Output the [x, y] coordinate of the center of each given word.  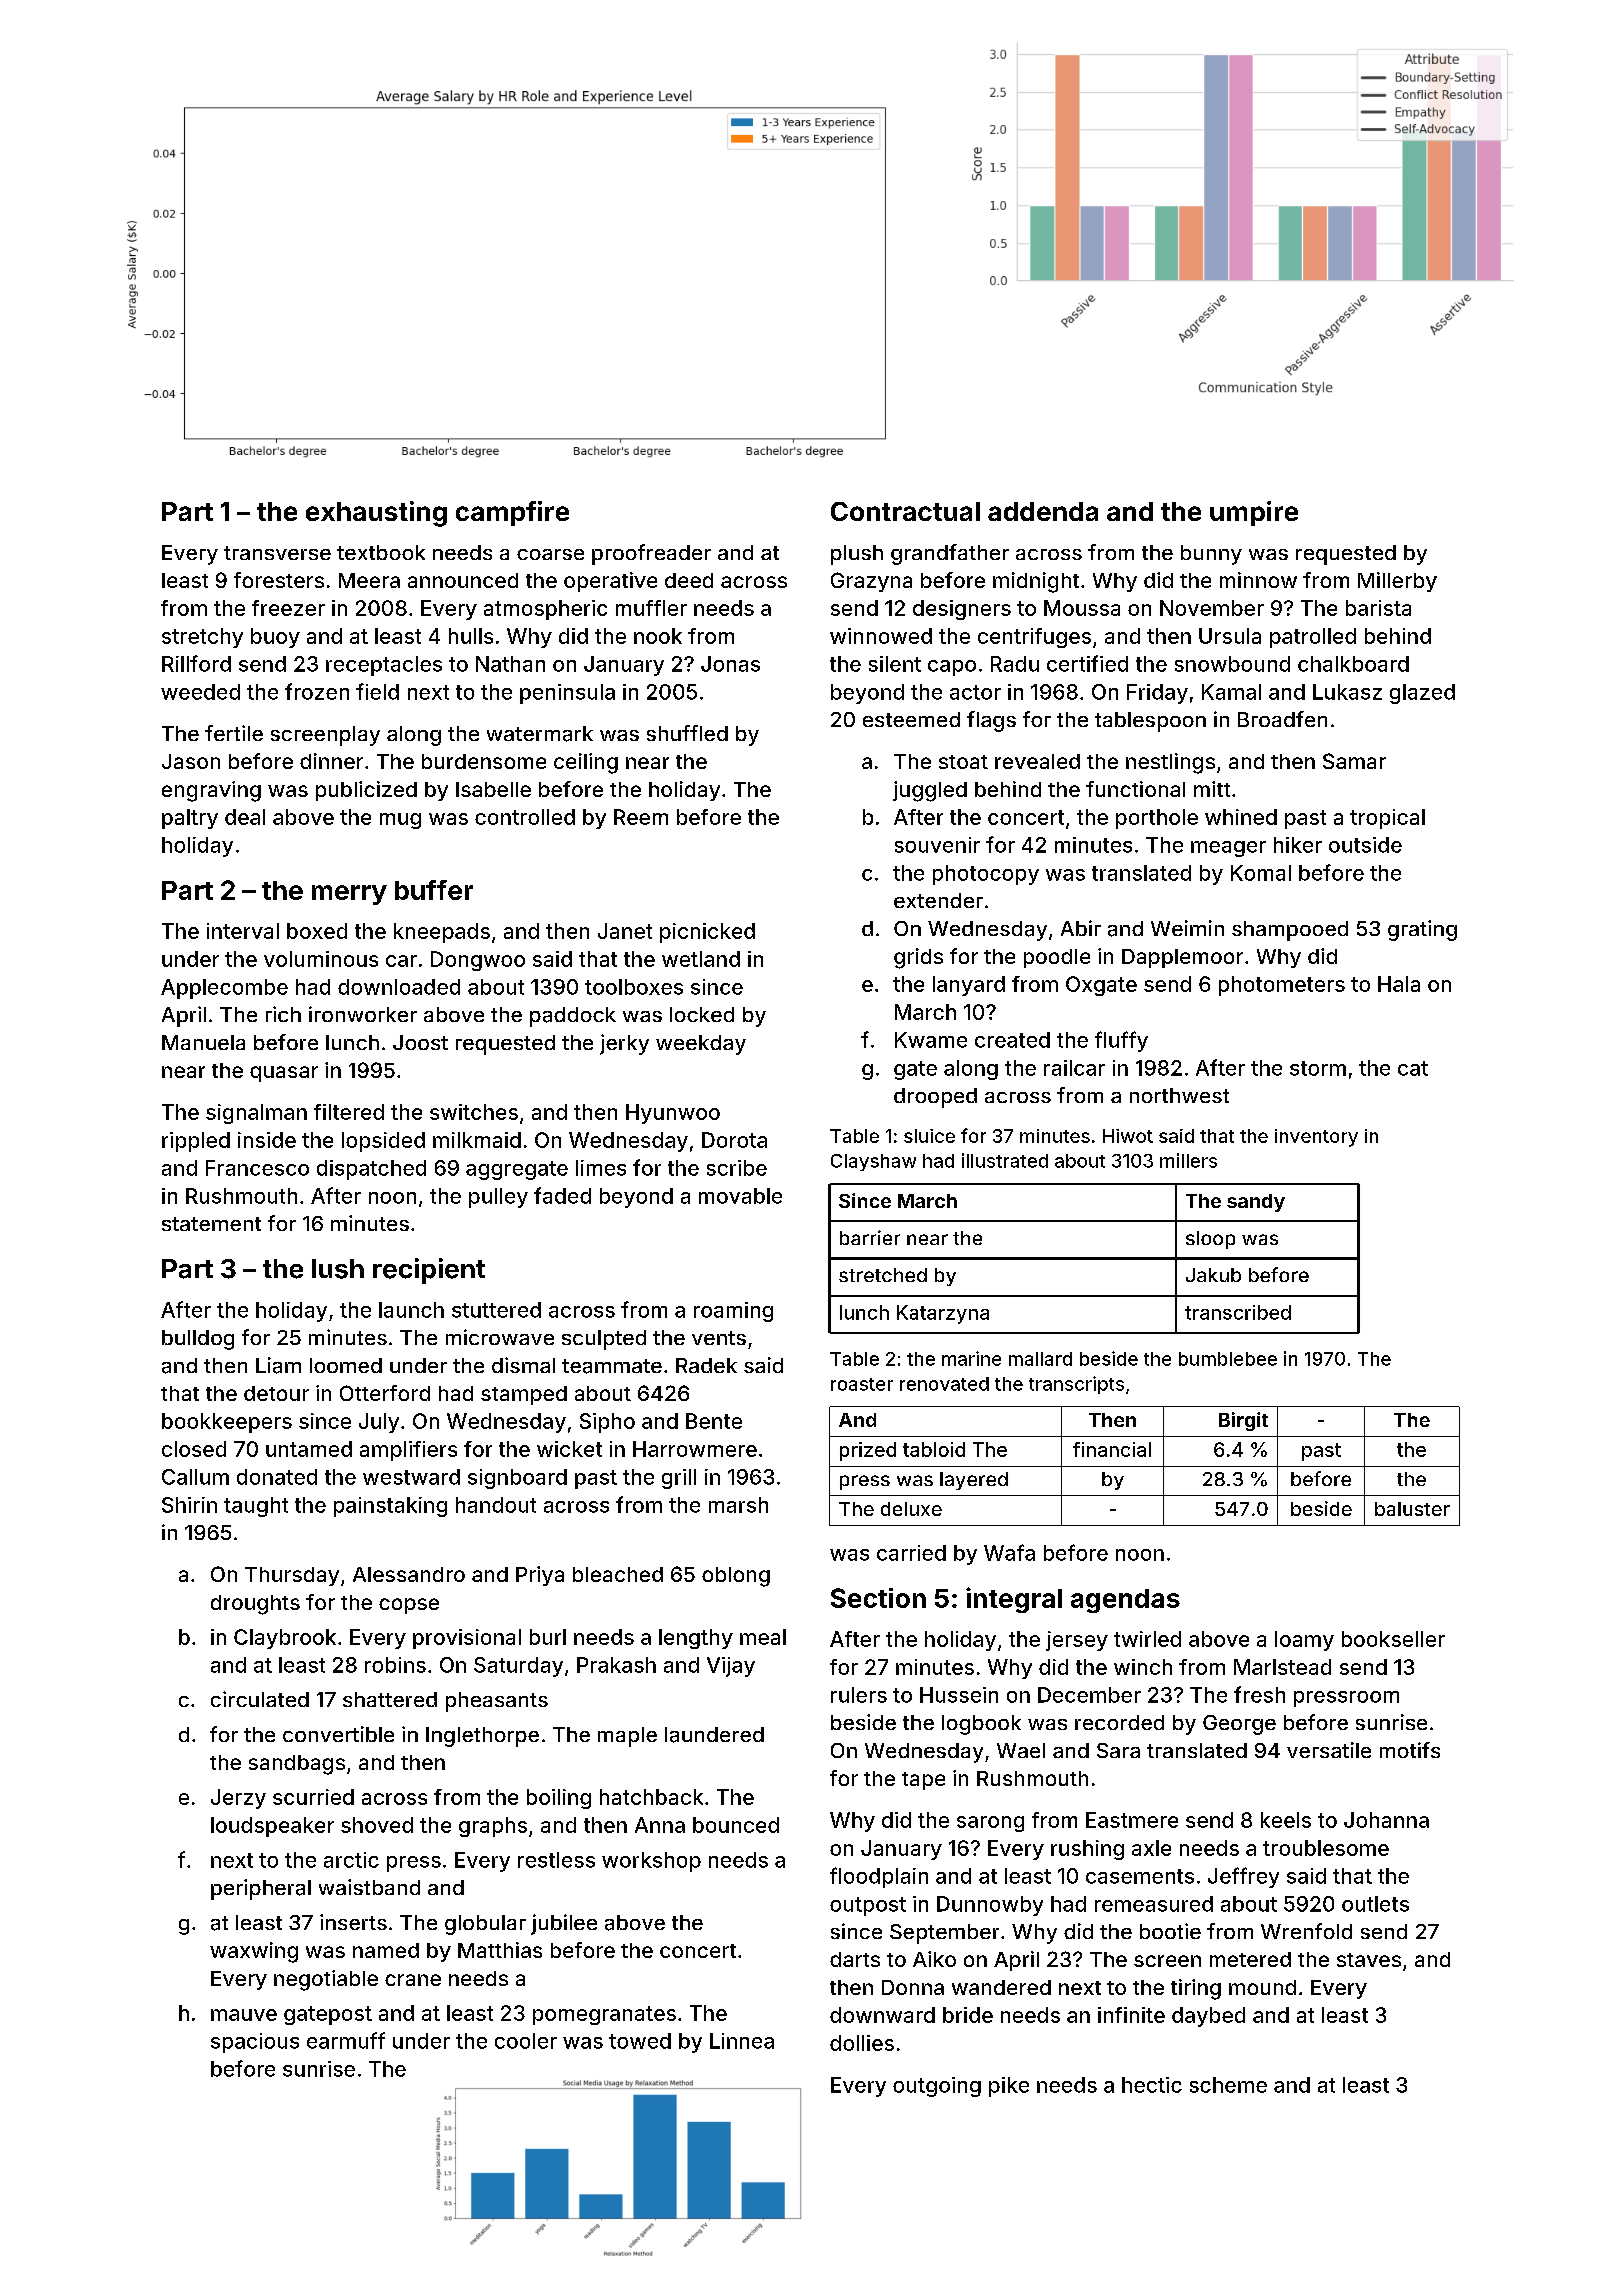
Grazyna [871, 582]
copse [409, 1606]
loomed [346, 1365]
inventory [1316, 1138]
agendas [1125, 1601]
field [377, 691]
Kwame [931, 1040]
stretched [883, 1275]
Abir [1081, 928]
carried [911, 1553]
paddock [573, 1017]
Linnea [742, 2041]
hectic [1152, 2085]
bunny [1211, 555]
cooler [526, 2041]
